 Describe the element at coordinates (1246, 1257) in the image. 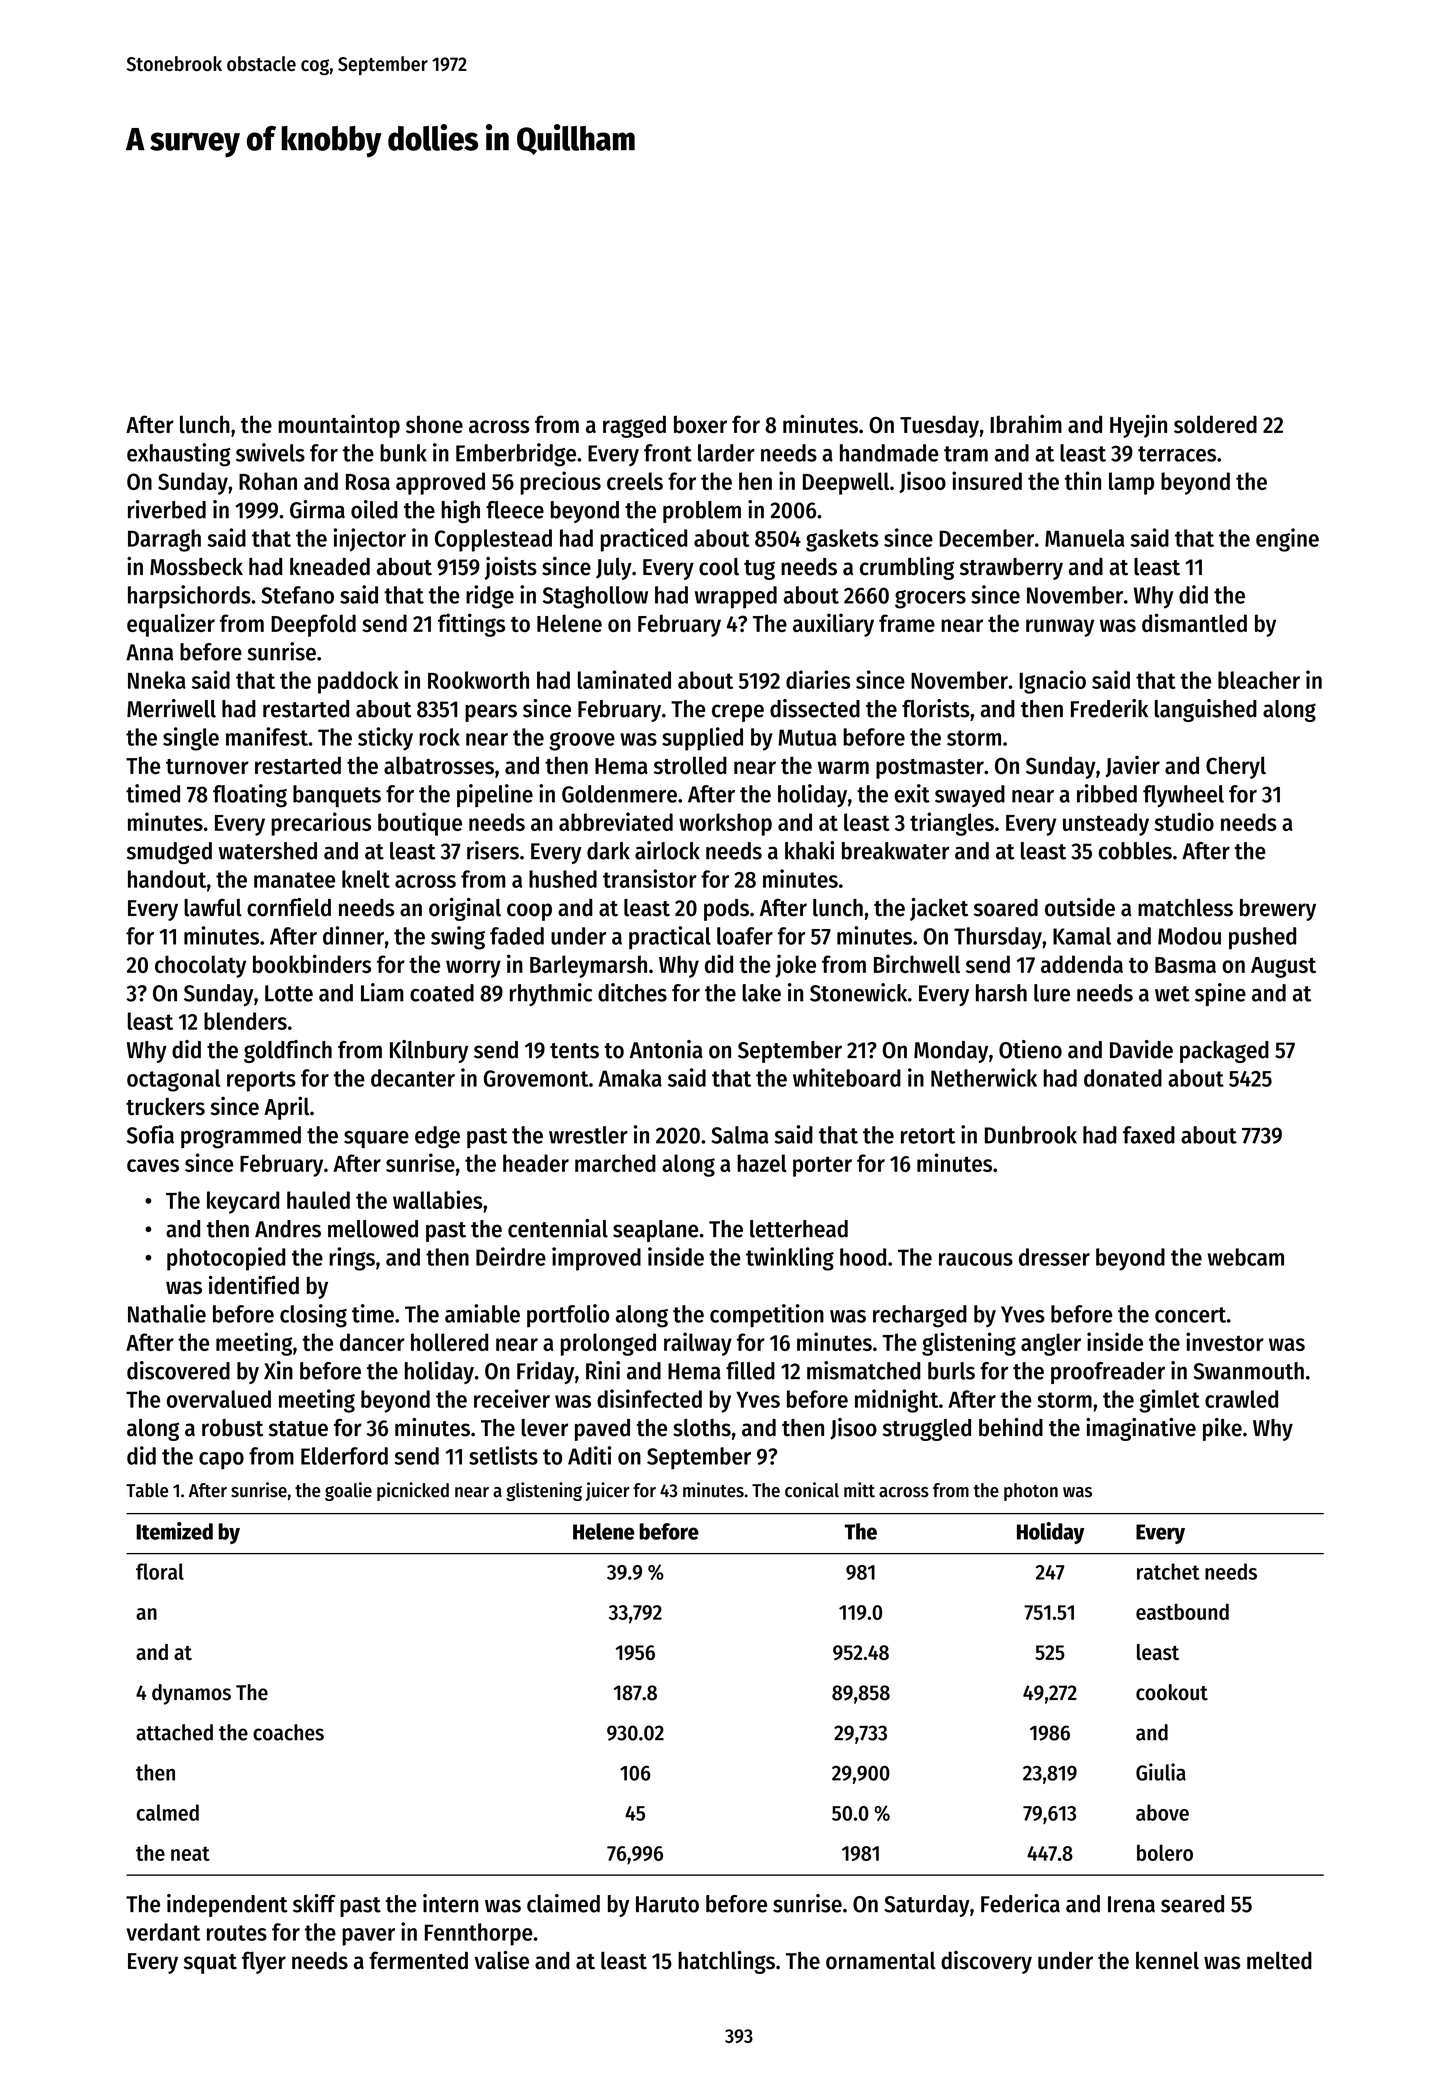

I see `webcam` at that location.
